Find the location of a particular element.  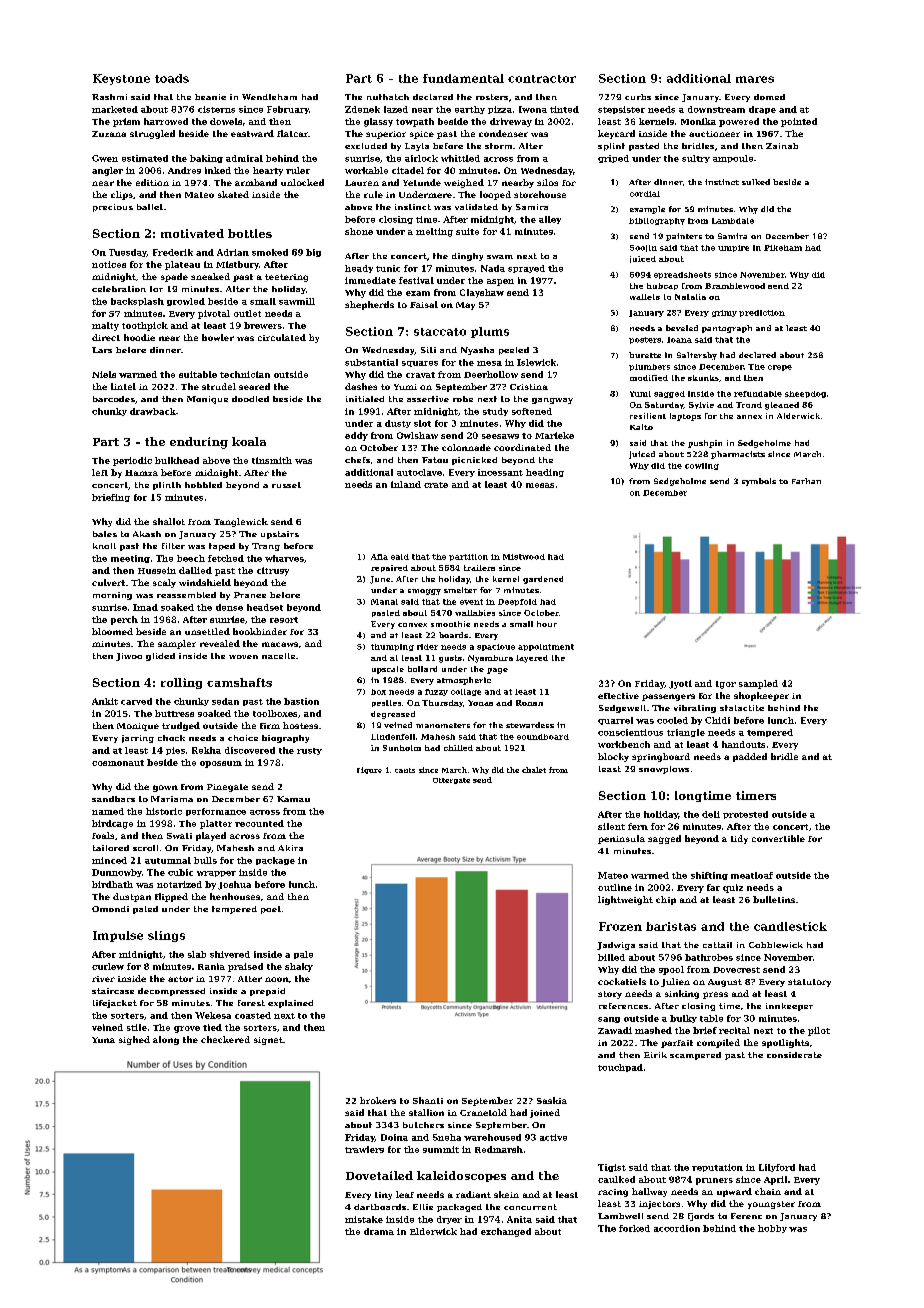

rosters is located at coordinates (492, 97).
